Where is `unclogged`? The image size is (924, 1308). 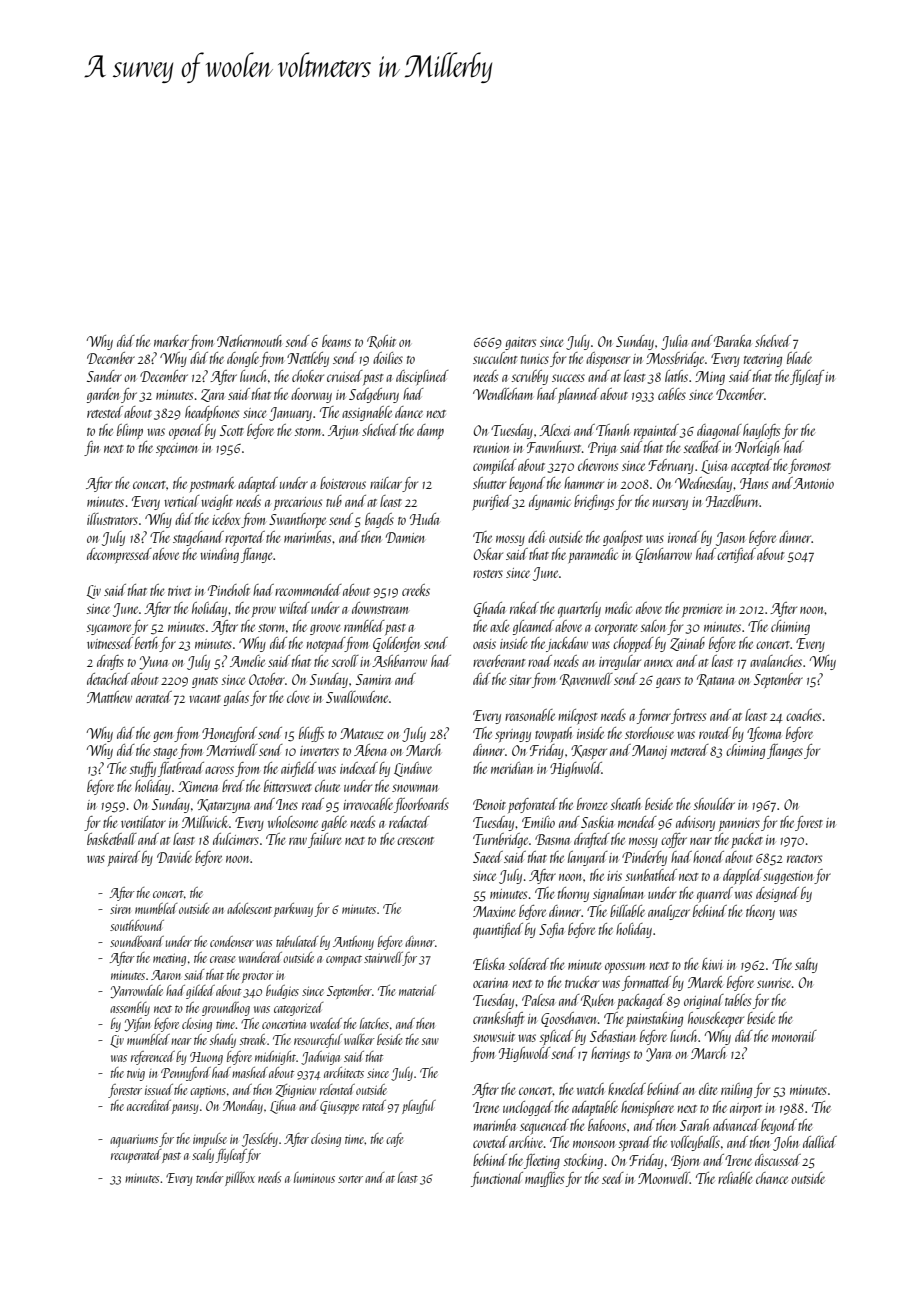
unclogged is located at coordinates (528, 1108).
